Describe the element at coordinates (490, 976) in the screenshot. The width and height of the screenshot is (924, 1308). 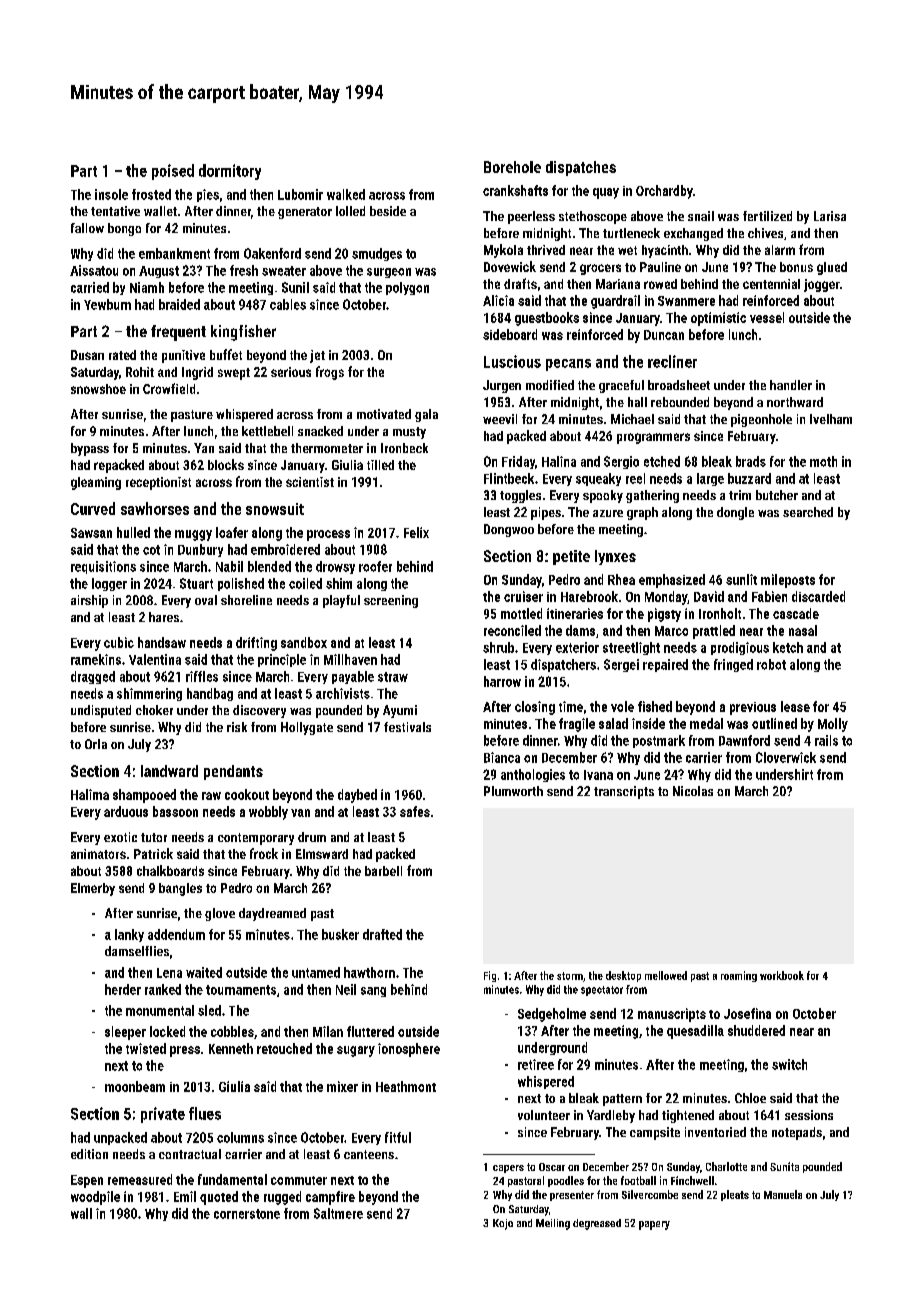
I see `Fig` at that location.
